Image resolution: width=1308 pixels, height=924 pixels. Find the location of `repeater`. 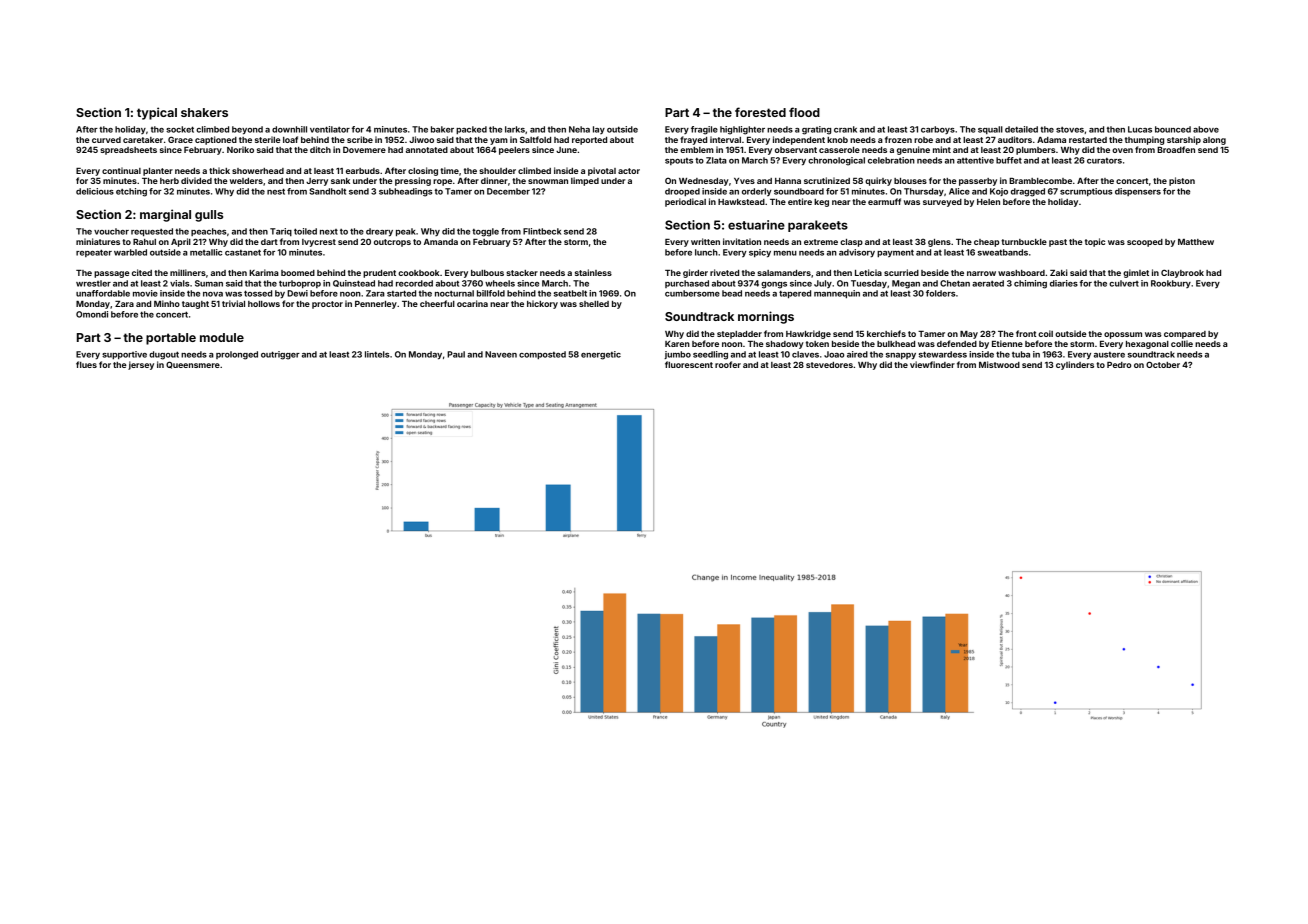

repeater is located at coordinates (94, 253).
